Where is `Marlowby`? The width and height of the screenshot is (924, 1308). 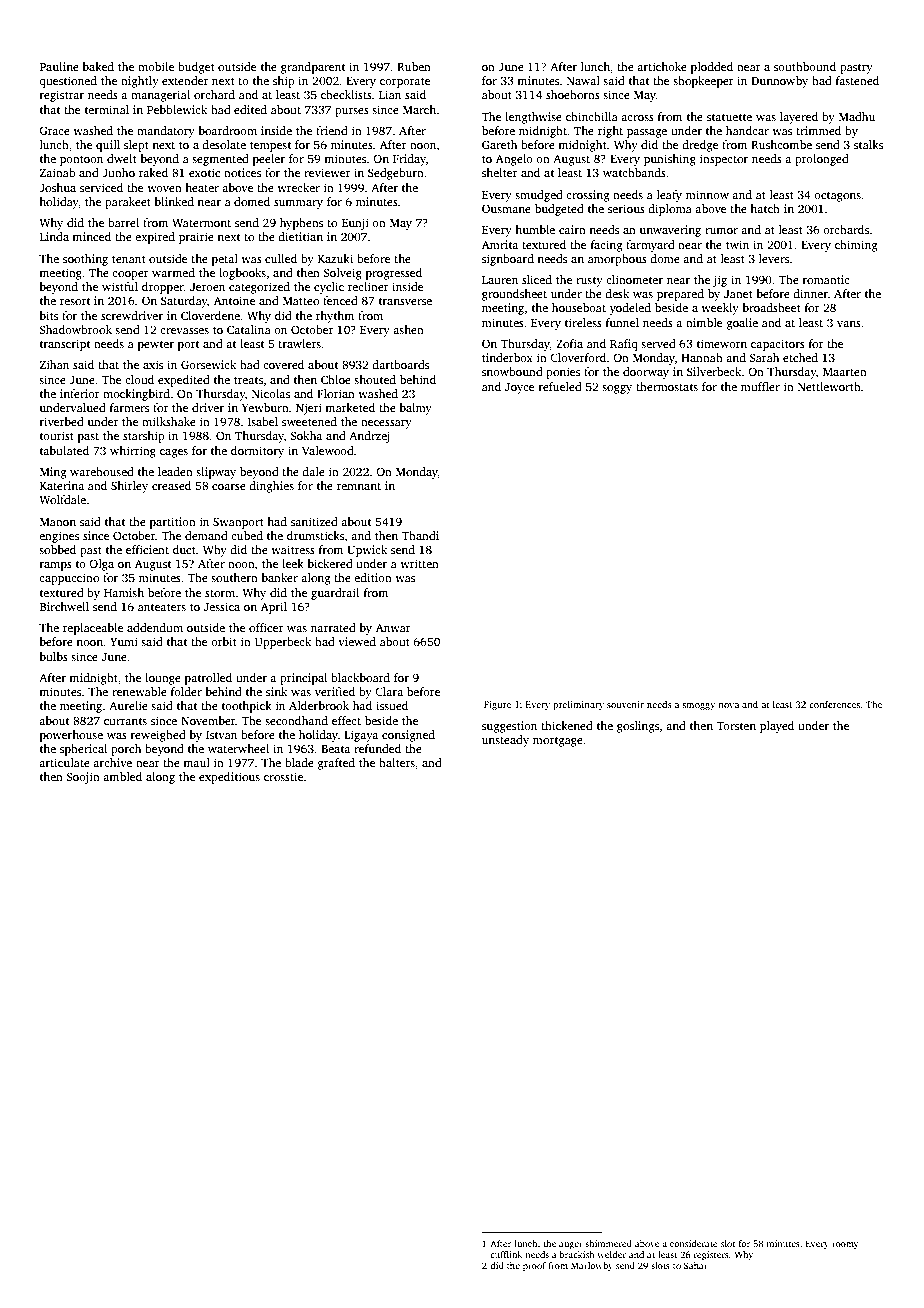
Marlowby is located at coordinates (592, 1266).
